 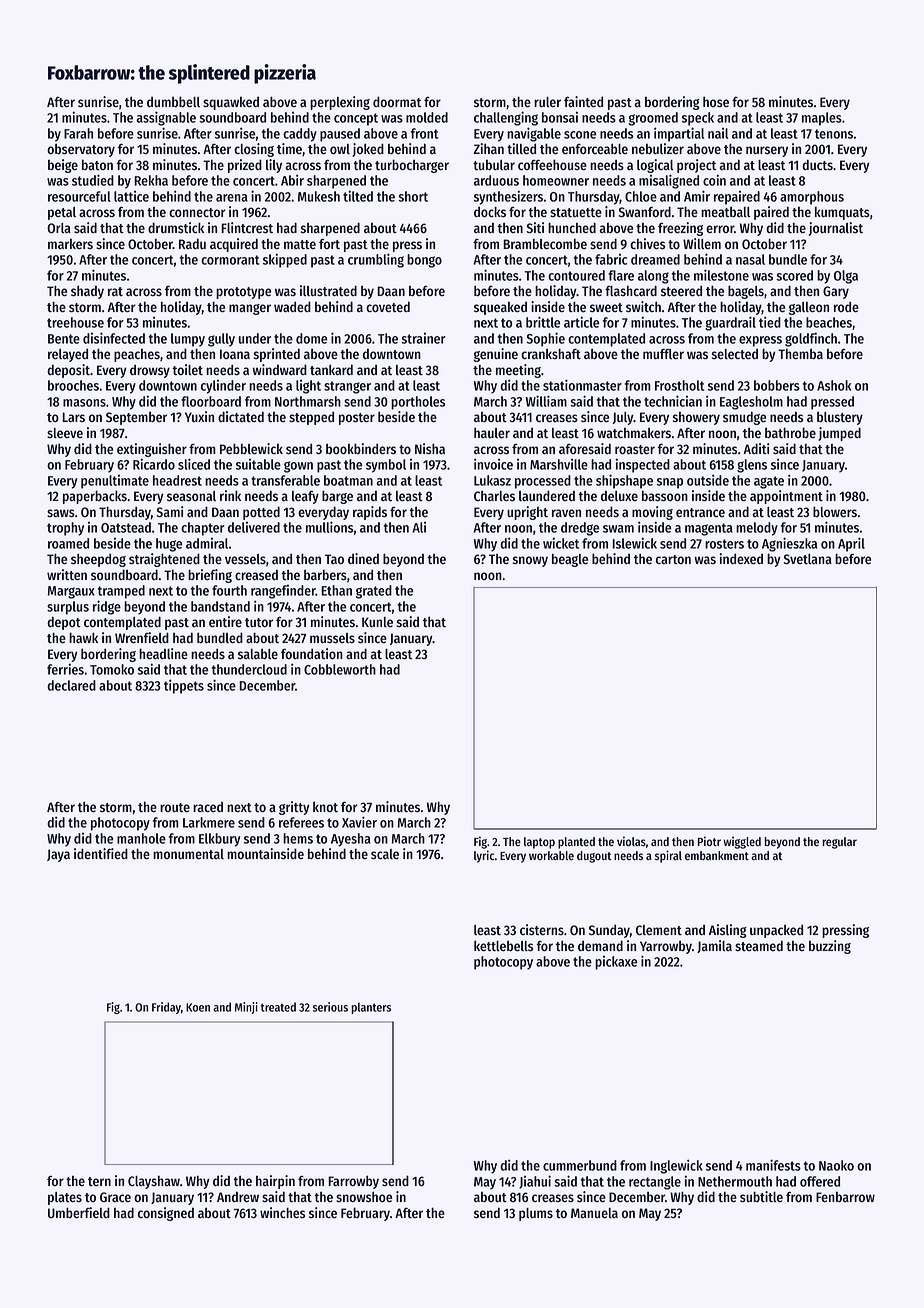 I want to click on Minji, so click(x=246, y=1008).
